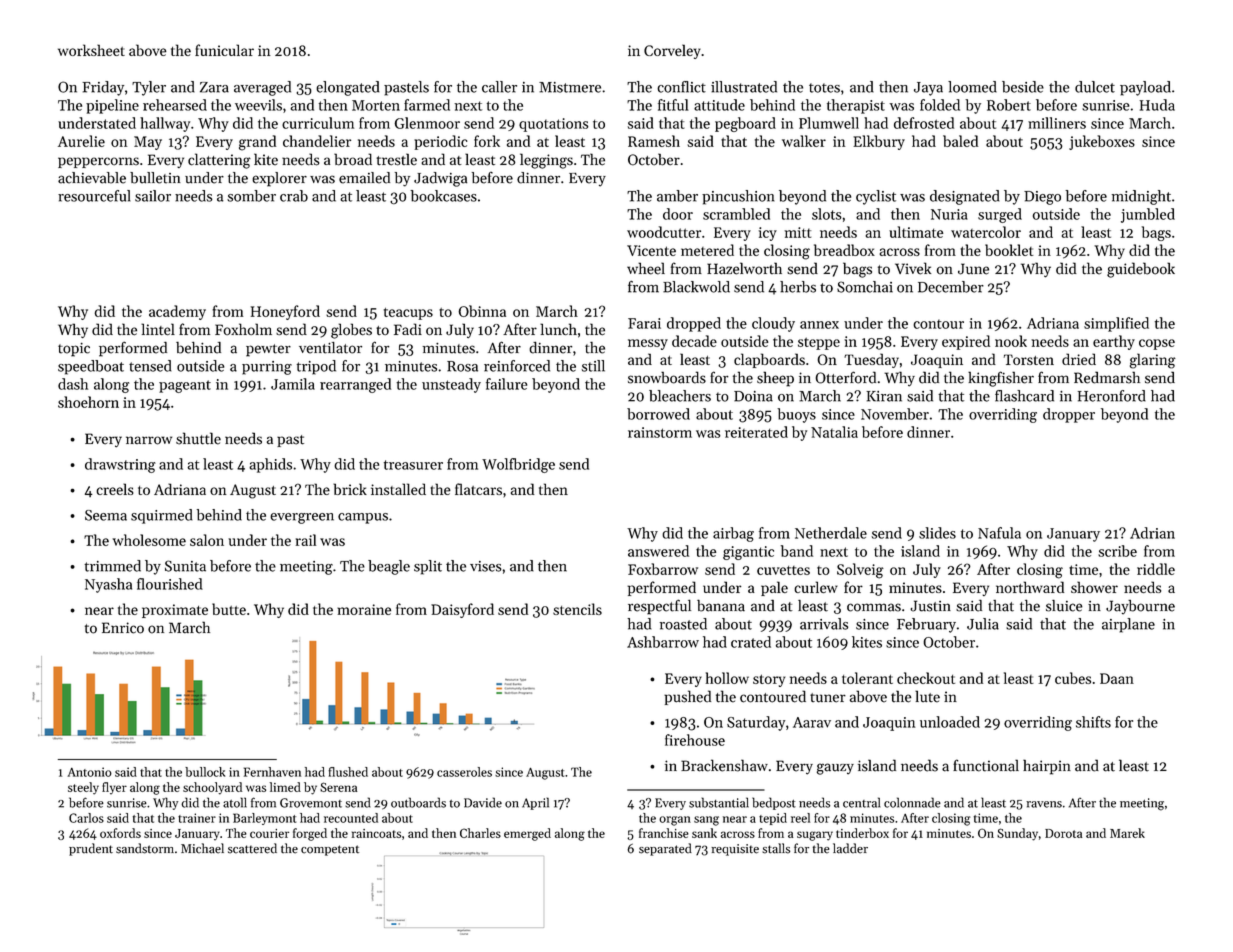 This screenshot has width=1233, height=952. What do you see at coordinates (672, 51) in the screenshot?
I see `Corveley` at bounding box center [672, 51].
